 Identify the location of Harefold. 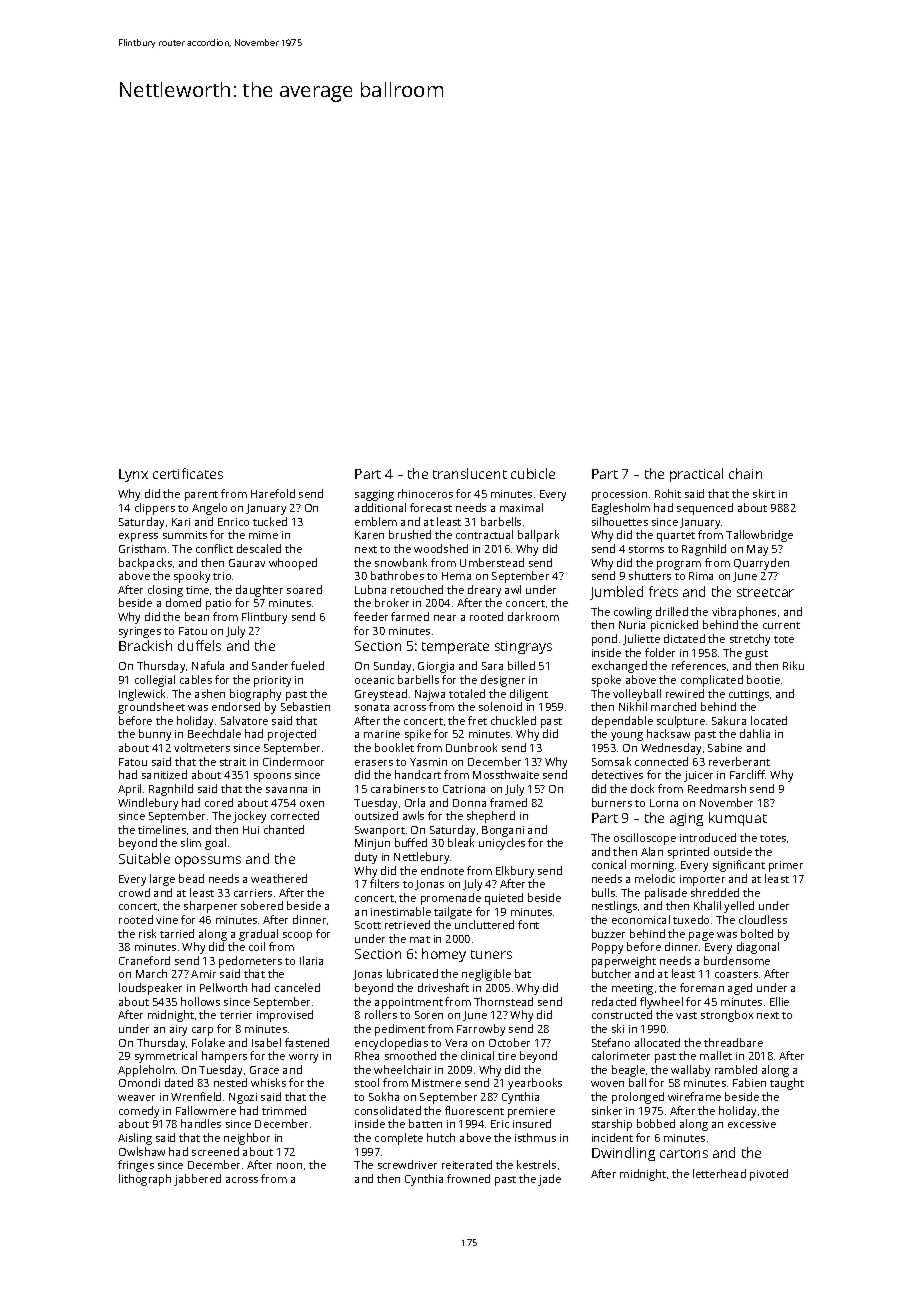
(273, 493).
